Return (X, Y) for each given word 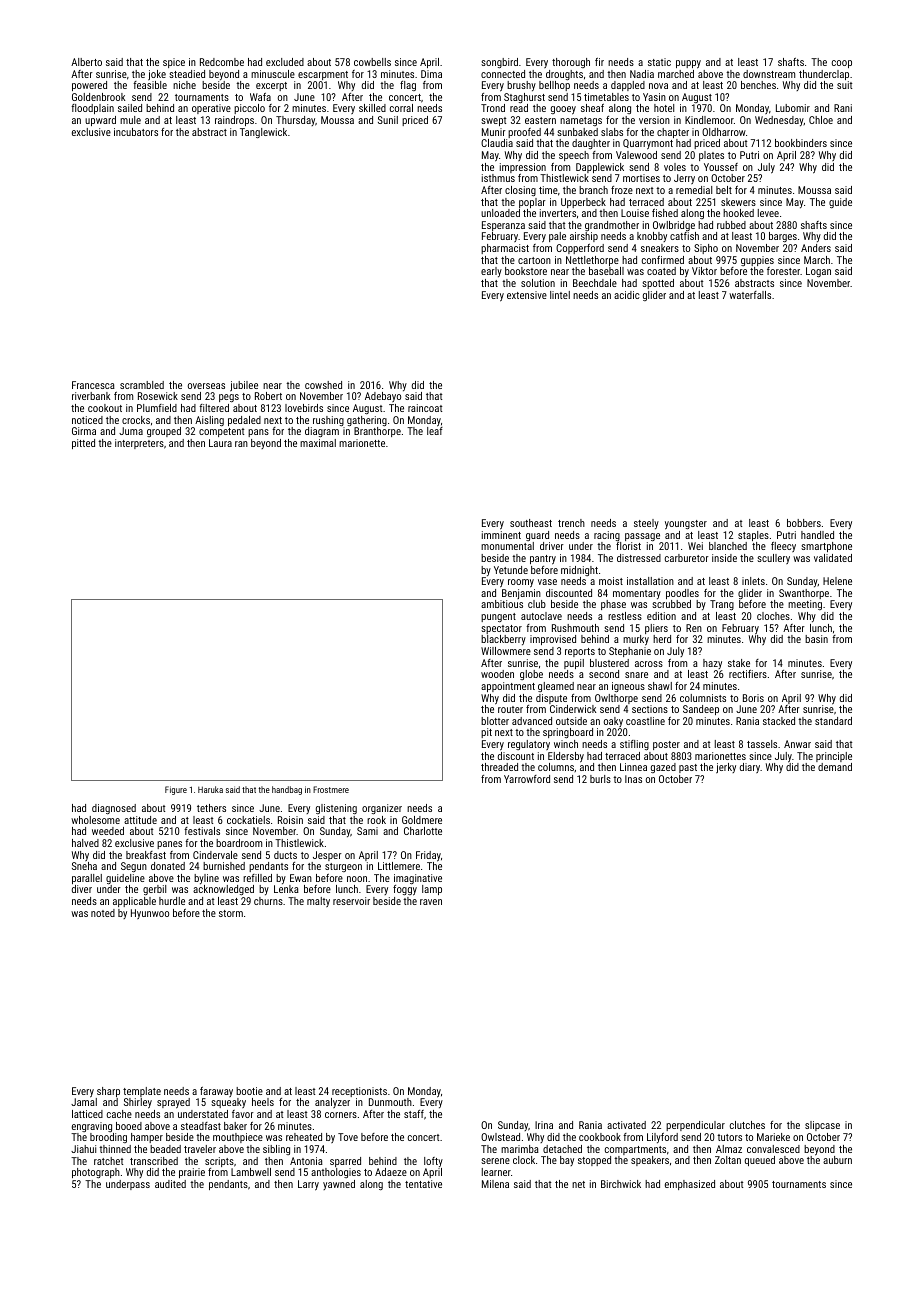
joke (157, 75)
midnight (579, 571)
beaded (165, 1149)
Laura (220, 443)
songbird (499, 63)
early (491, 272)
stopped (594, 1161)
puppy (688, 64)
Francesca (93, 385)
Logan (818, 272)
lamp (432, 890)
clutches (747, 1125)
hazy (712, 664)
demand (835, 767)
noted (103, 913)
